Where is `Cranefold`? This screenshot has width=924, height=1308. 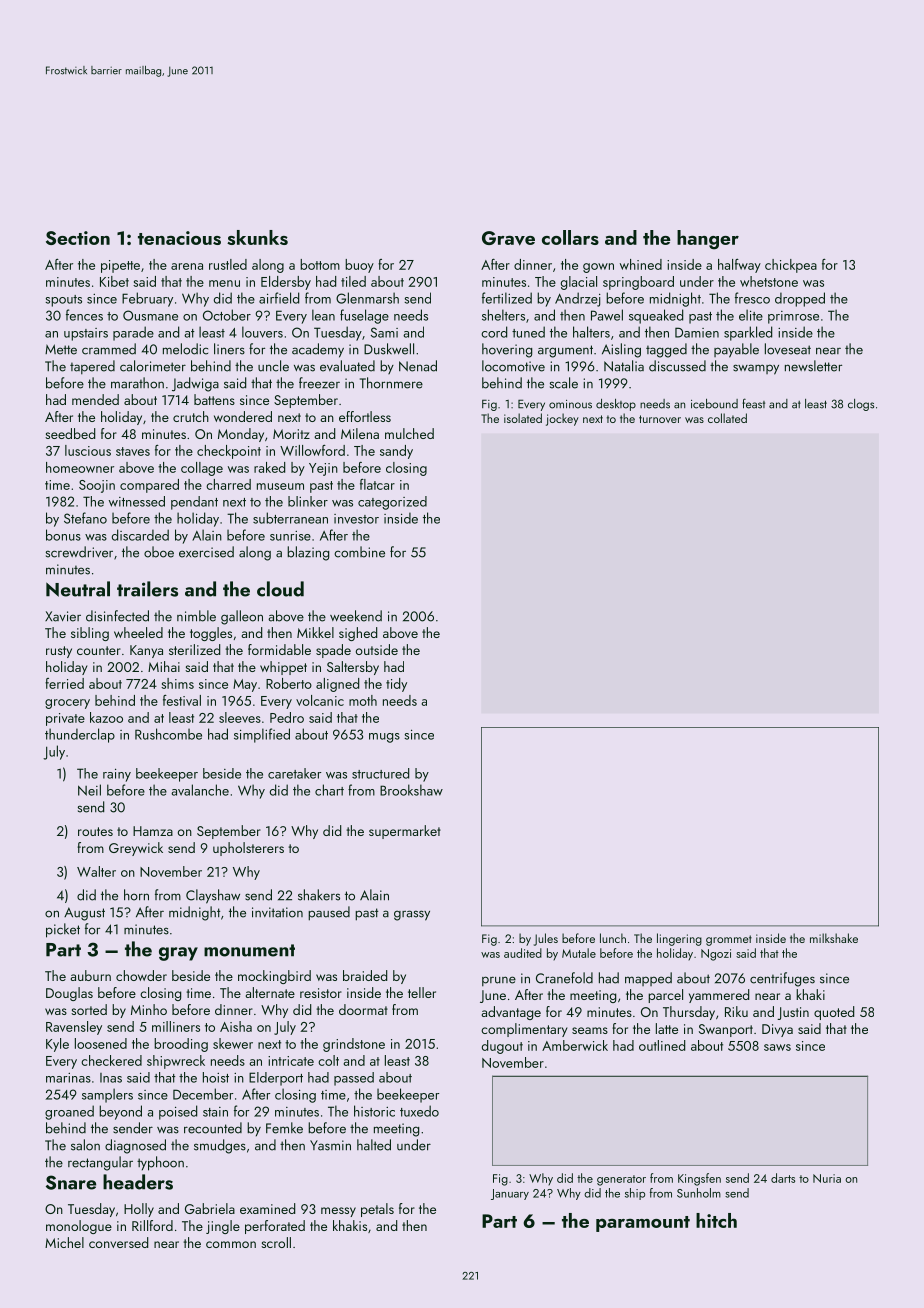
Cranefold is located at coordinates (564, 978).
